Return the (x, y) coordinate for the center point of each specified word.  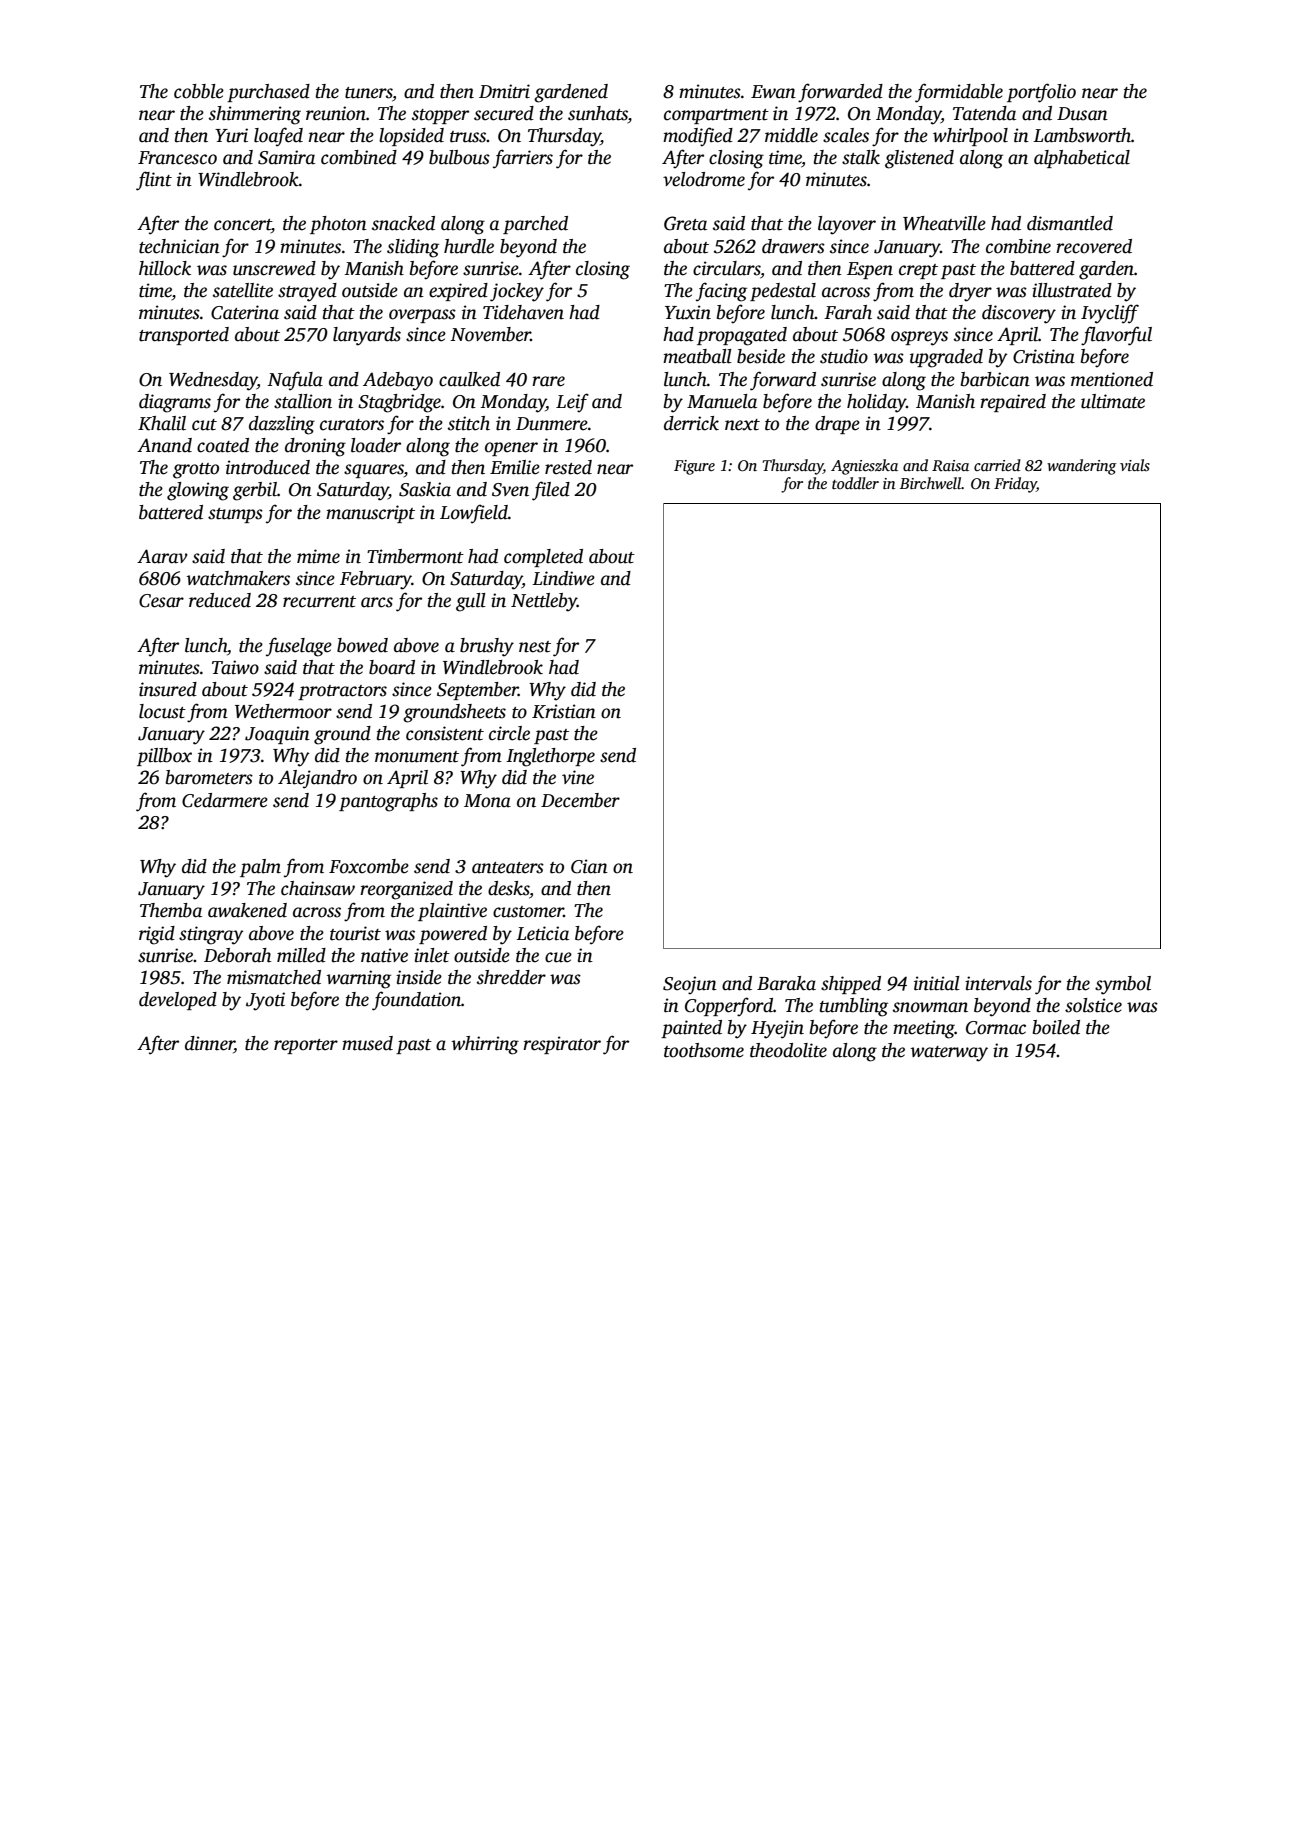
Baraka (786, 983)
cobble (199, 91)
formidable (959, 93)
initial (937, 983)
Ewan (773, 92)
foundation (416, 1001)
